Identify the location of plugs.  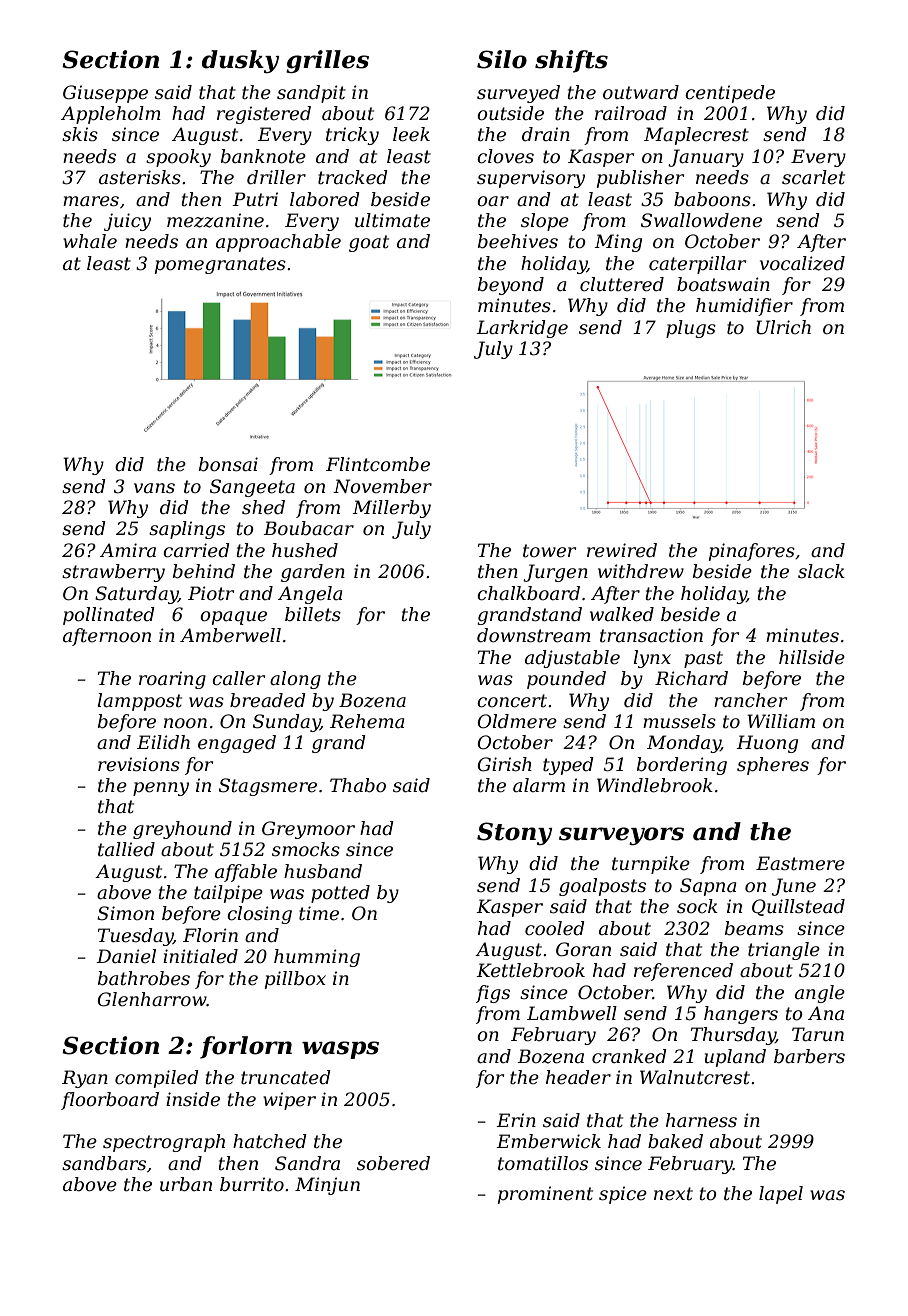
(691, 329).
